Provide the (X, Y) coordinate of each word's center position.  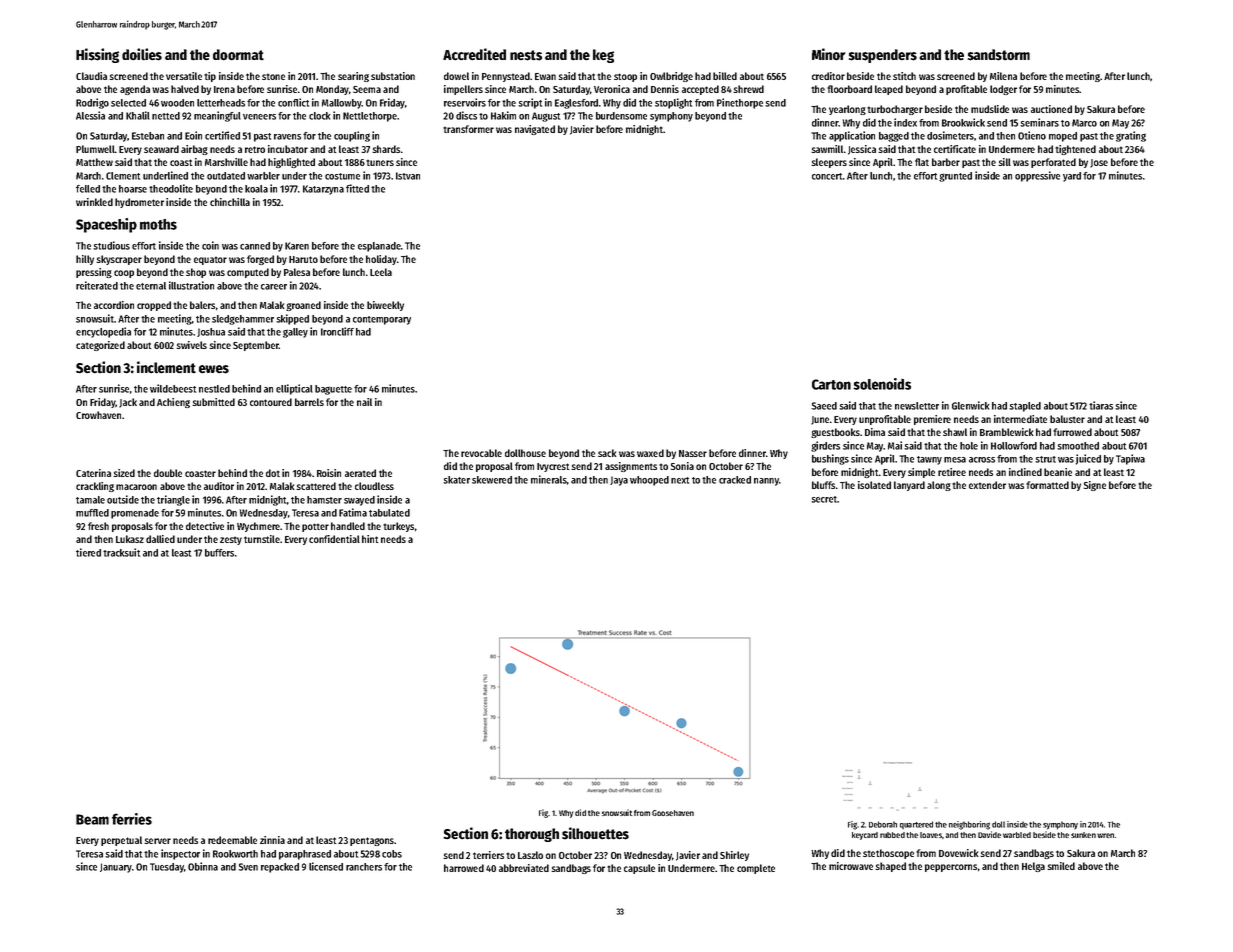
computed (248, 273)
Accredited (474, 54)
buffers (219, 553)
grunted (955, 177)
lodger (1003, 90)
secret (824, 499)
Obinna (203, 866)
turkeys (398, 527)
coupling (352, 136)
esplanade (379, 247)
